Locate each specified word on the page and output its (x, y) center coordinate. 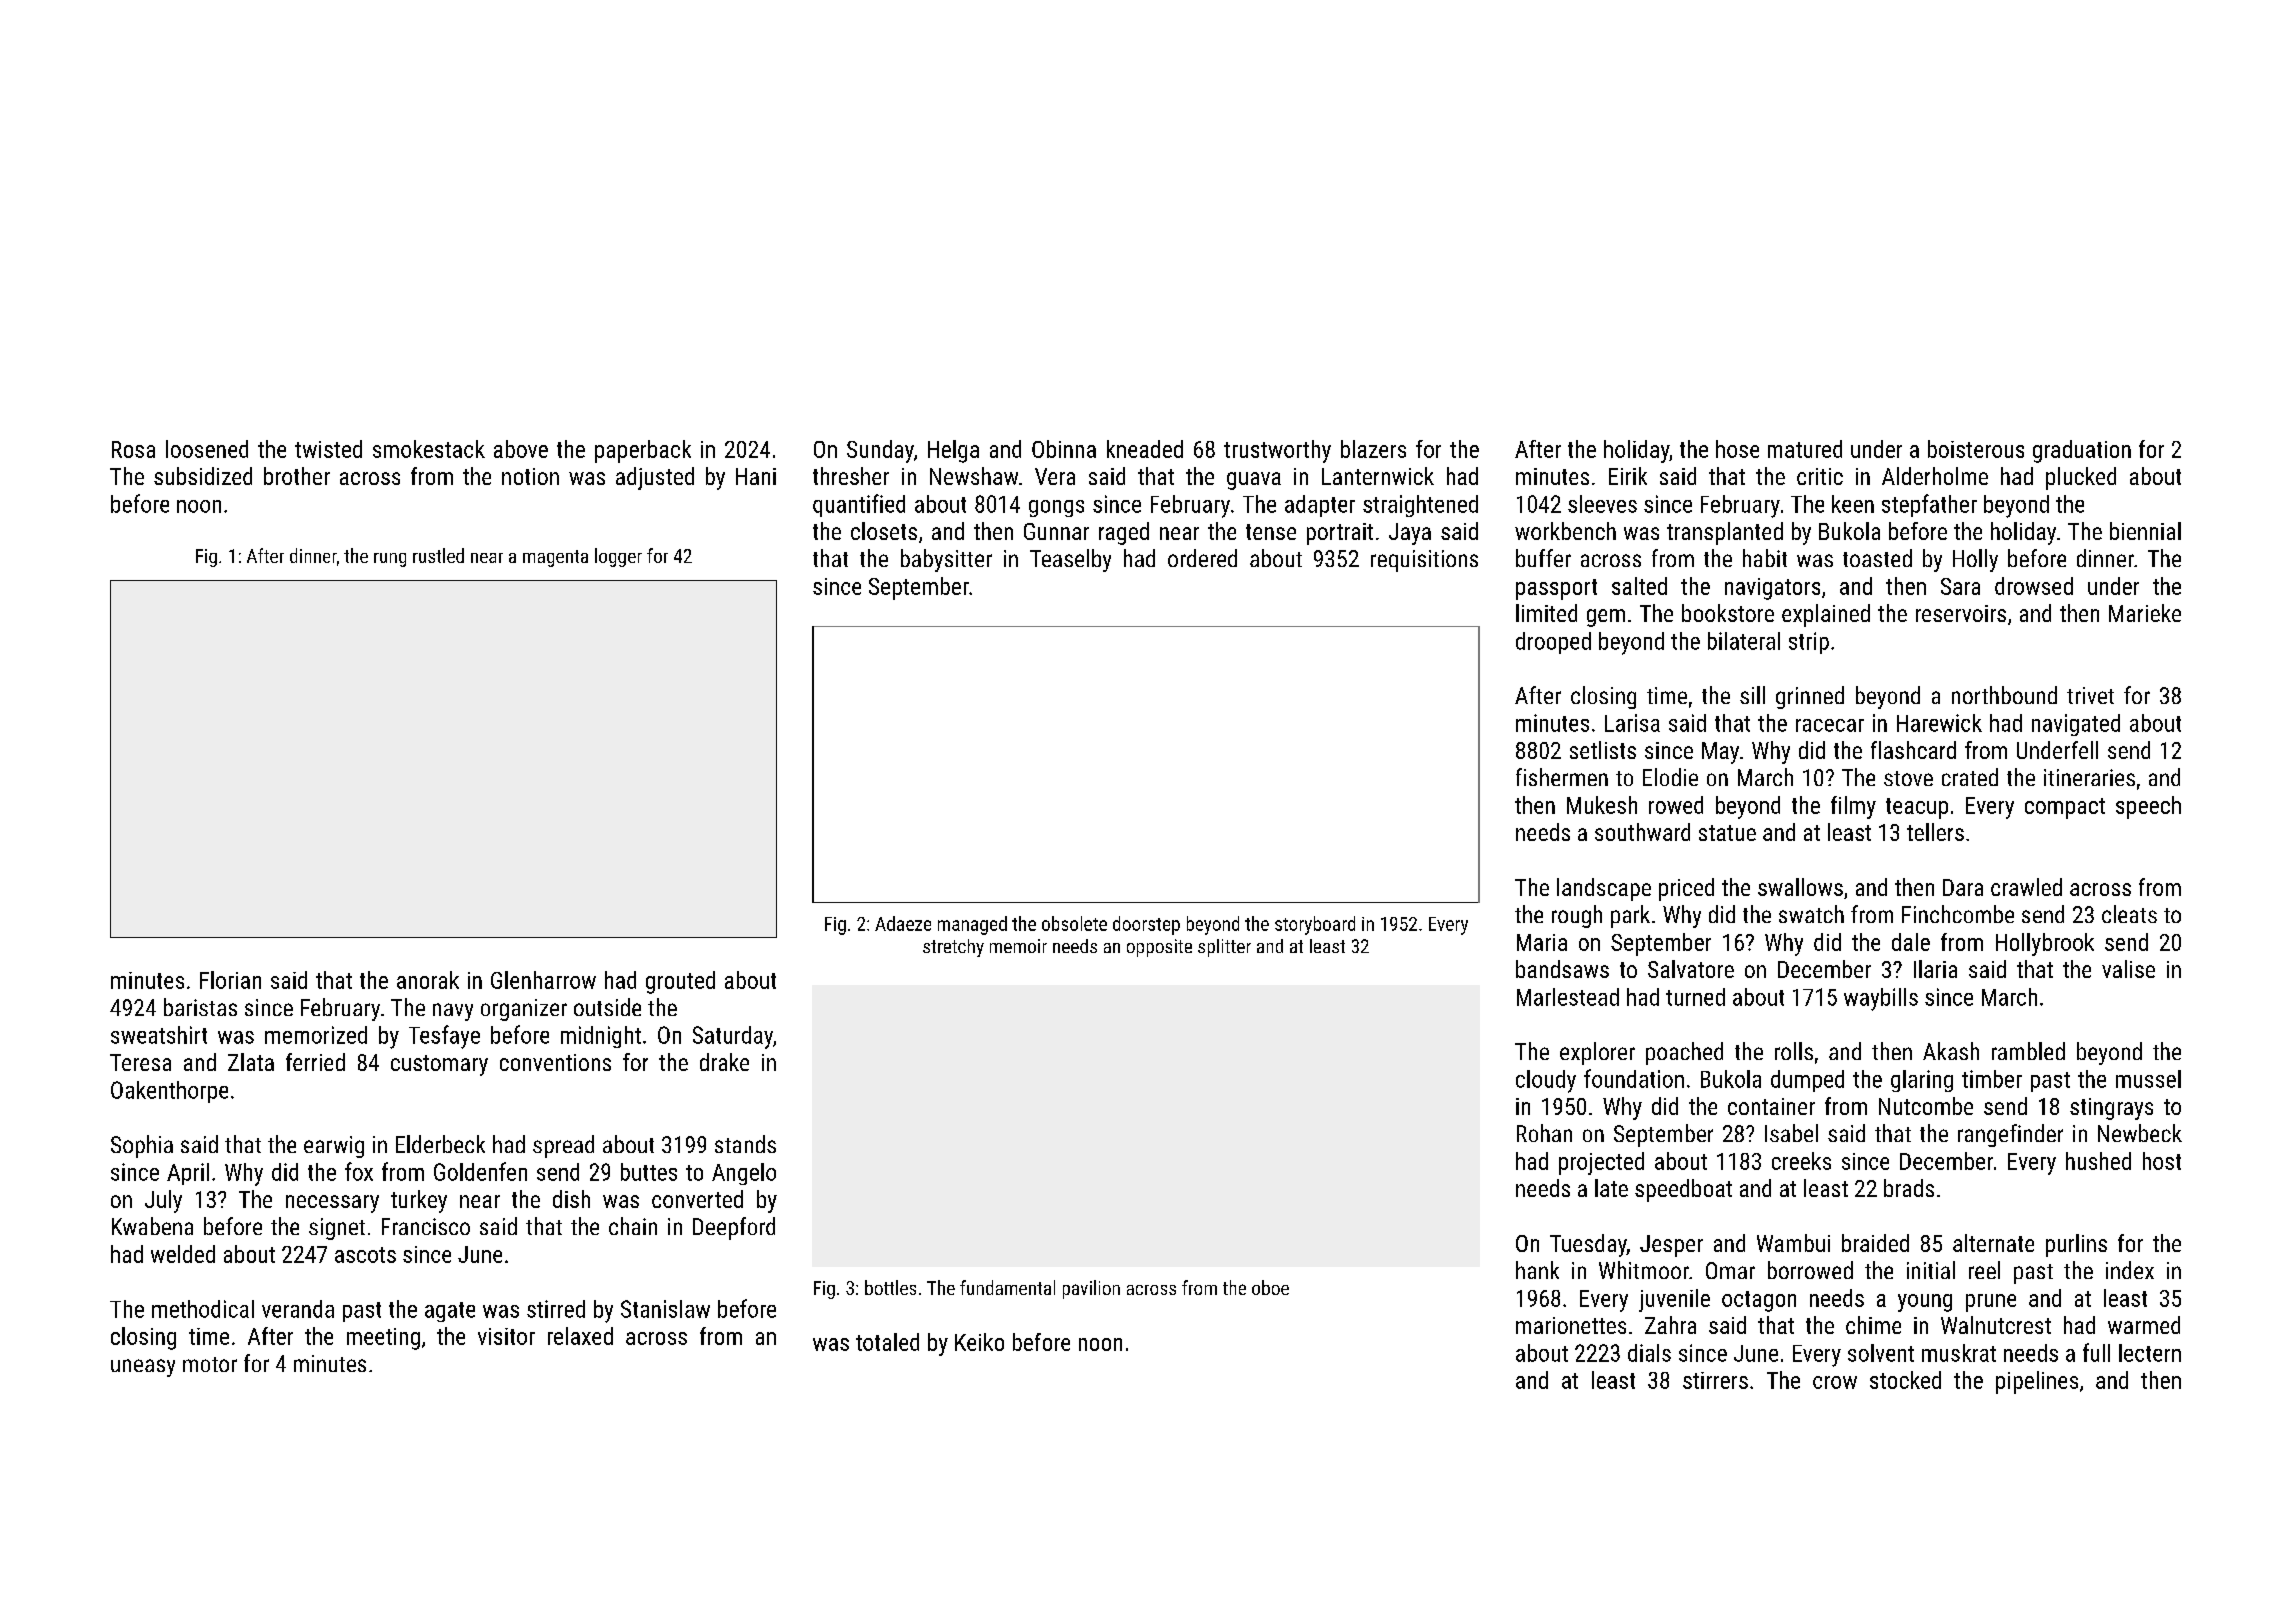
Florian (230, 980)
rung (390, 560)
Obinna (1064, 449)
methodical (203, 1309)
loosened (207, 449)
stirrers (1715, 1380)
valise (2128, 969)
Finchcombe (1958, 914)
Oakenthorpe (169, 1092)
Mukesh (1602, 805)
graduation (2082, 451)
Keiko (979, 1342)
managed (972, 925)
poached (1684, 1053)
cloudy (1546, 1081)
